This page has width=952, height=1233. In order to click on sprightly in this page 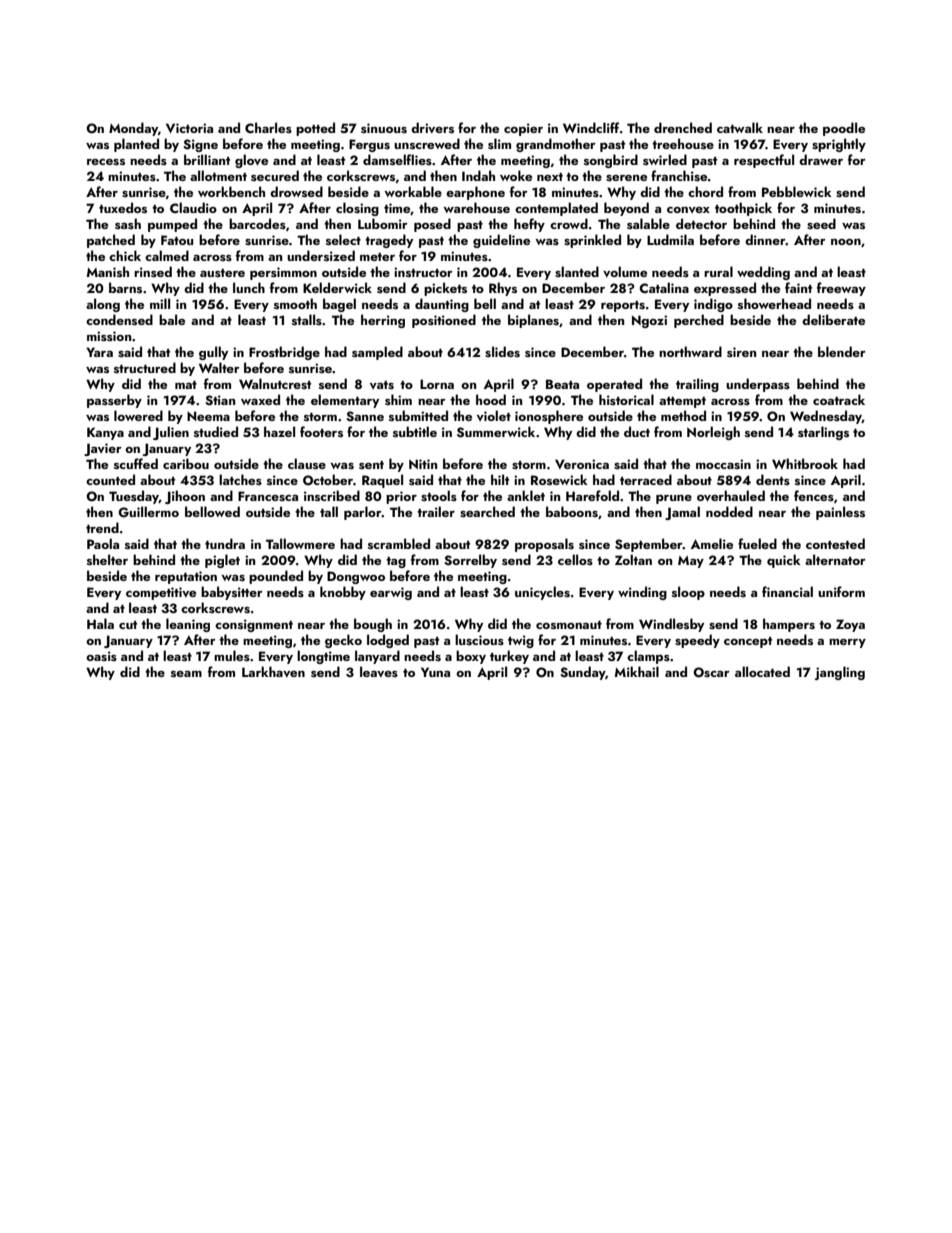, I will do `click(839, 145)`.
